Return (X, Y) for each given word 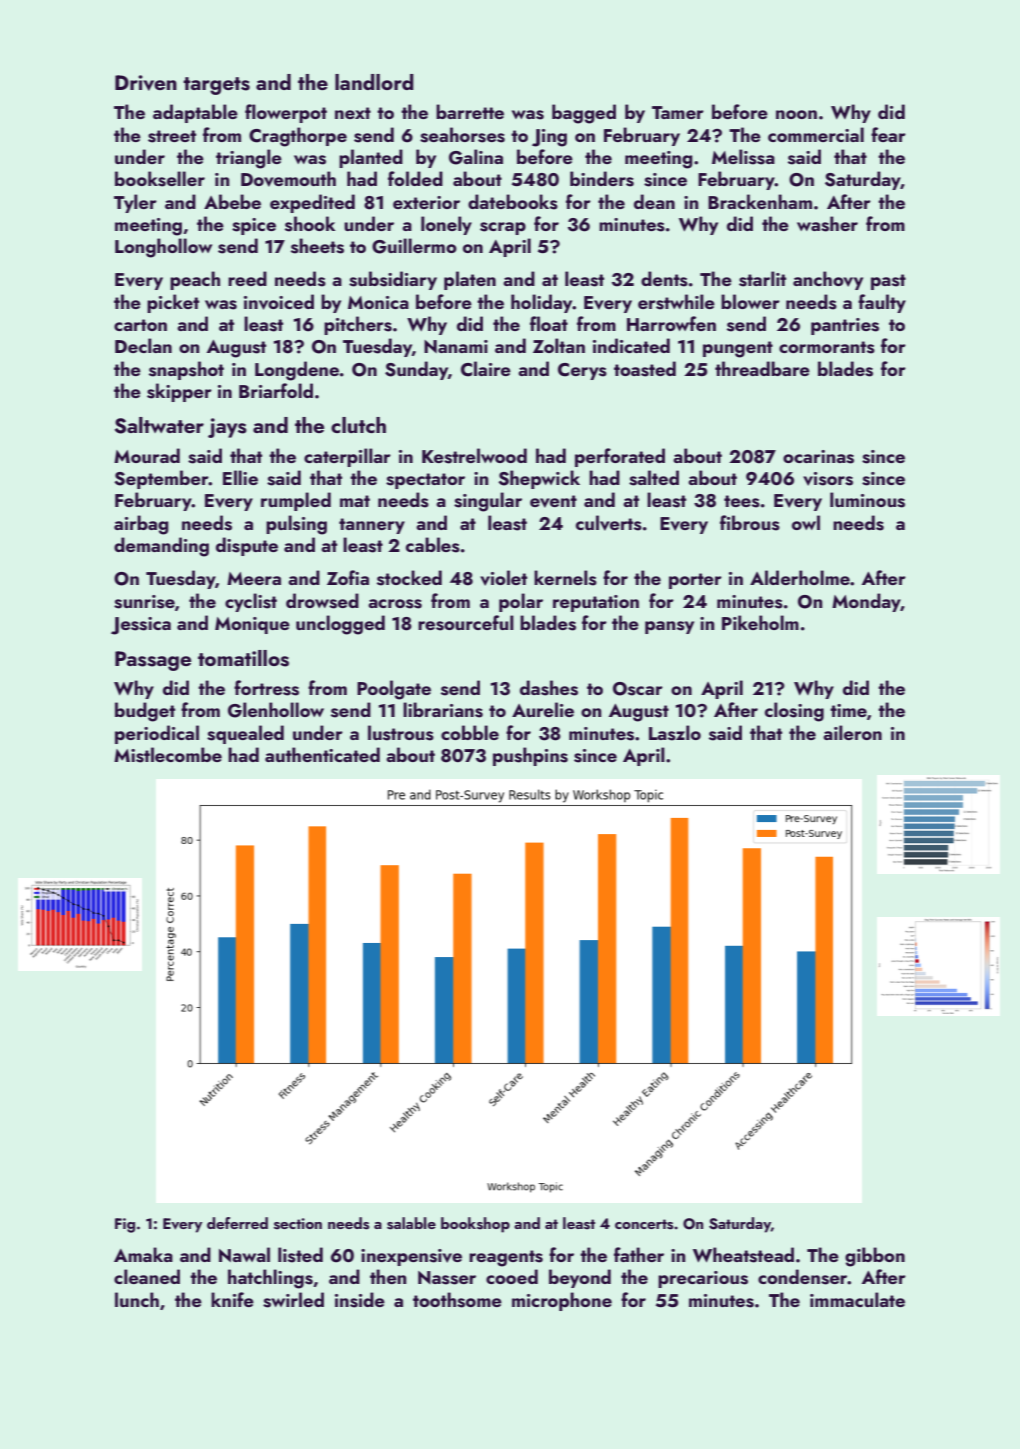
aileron (852, 732)
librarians (443, 710)
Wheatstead (743, 1255)
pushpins (530, 756)
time (848, 710)
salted (654, 478)
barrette (470, 111)
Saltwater (159, 425)
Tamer (678, 112)
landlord (374, 82)
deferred (237, 1223)
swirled (293, 1300)
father (639, 1254)
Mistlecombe (168, 755)
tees (742, 501)
